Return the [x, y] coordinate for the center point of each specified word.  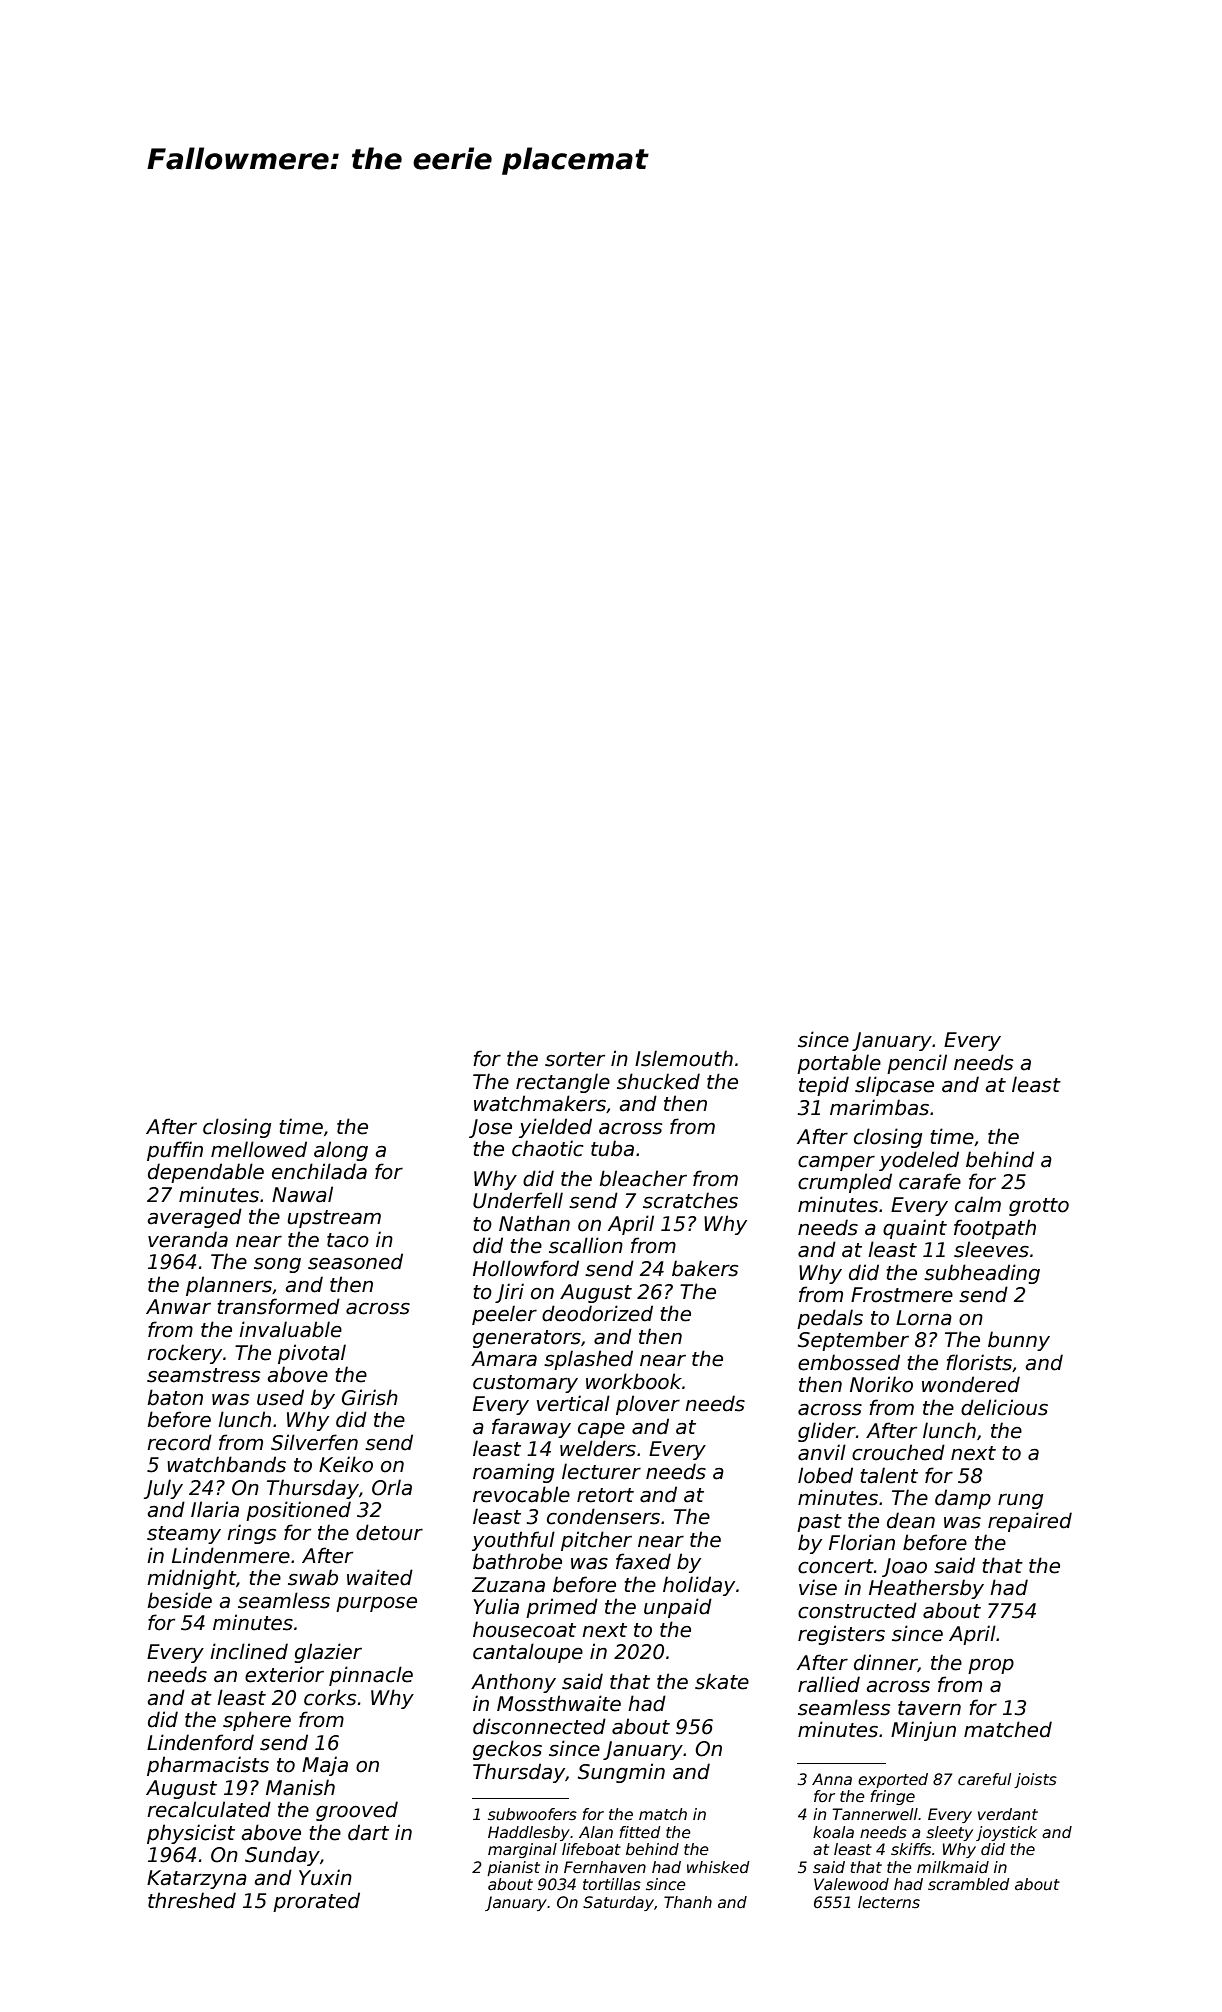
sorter [575, 1059]
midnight [191, 1579]
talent [889, 1475]
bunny [1019, 1341]
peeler [504, 1315]
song [277, 1265]
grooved [357, 1811]
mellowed [259, 1149]
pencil [917, 1064]
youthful [513, 1541]
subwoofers [532, 1814]
